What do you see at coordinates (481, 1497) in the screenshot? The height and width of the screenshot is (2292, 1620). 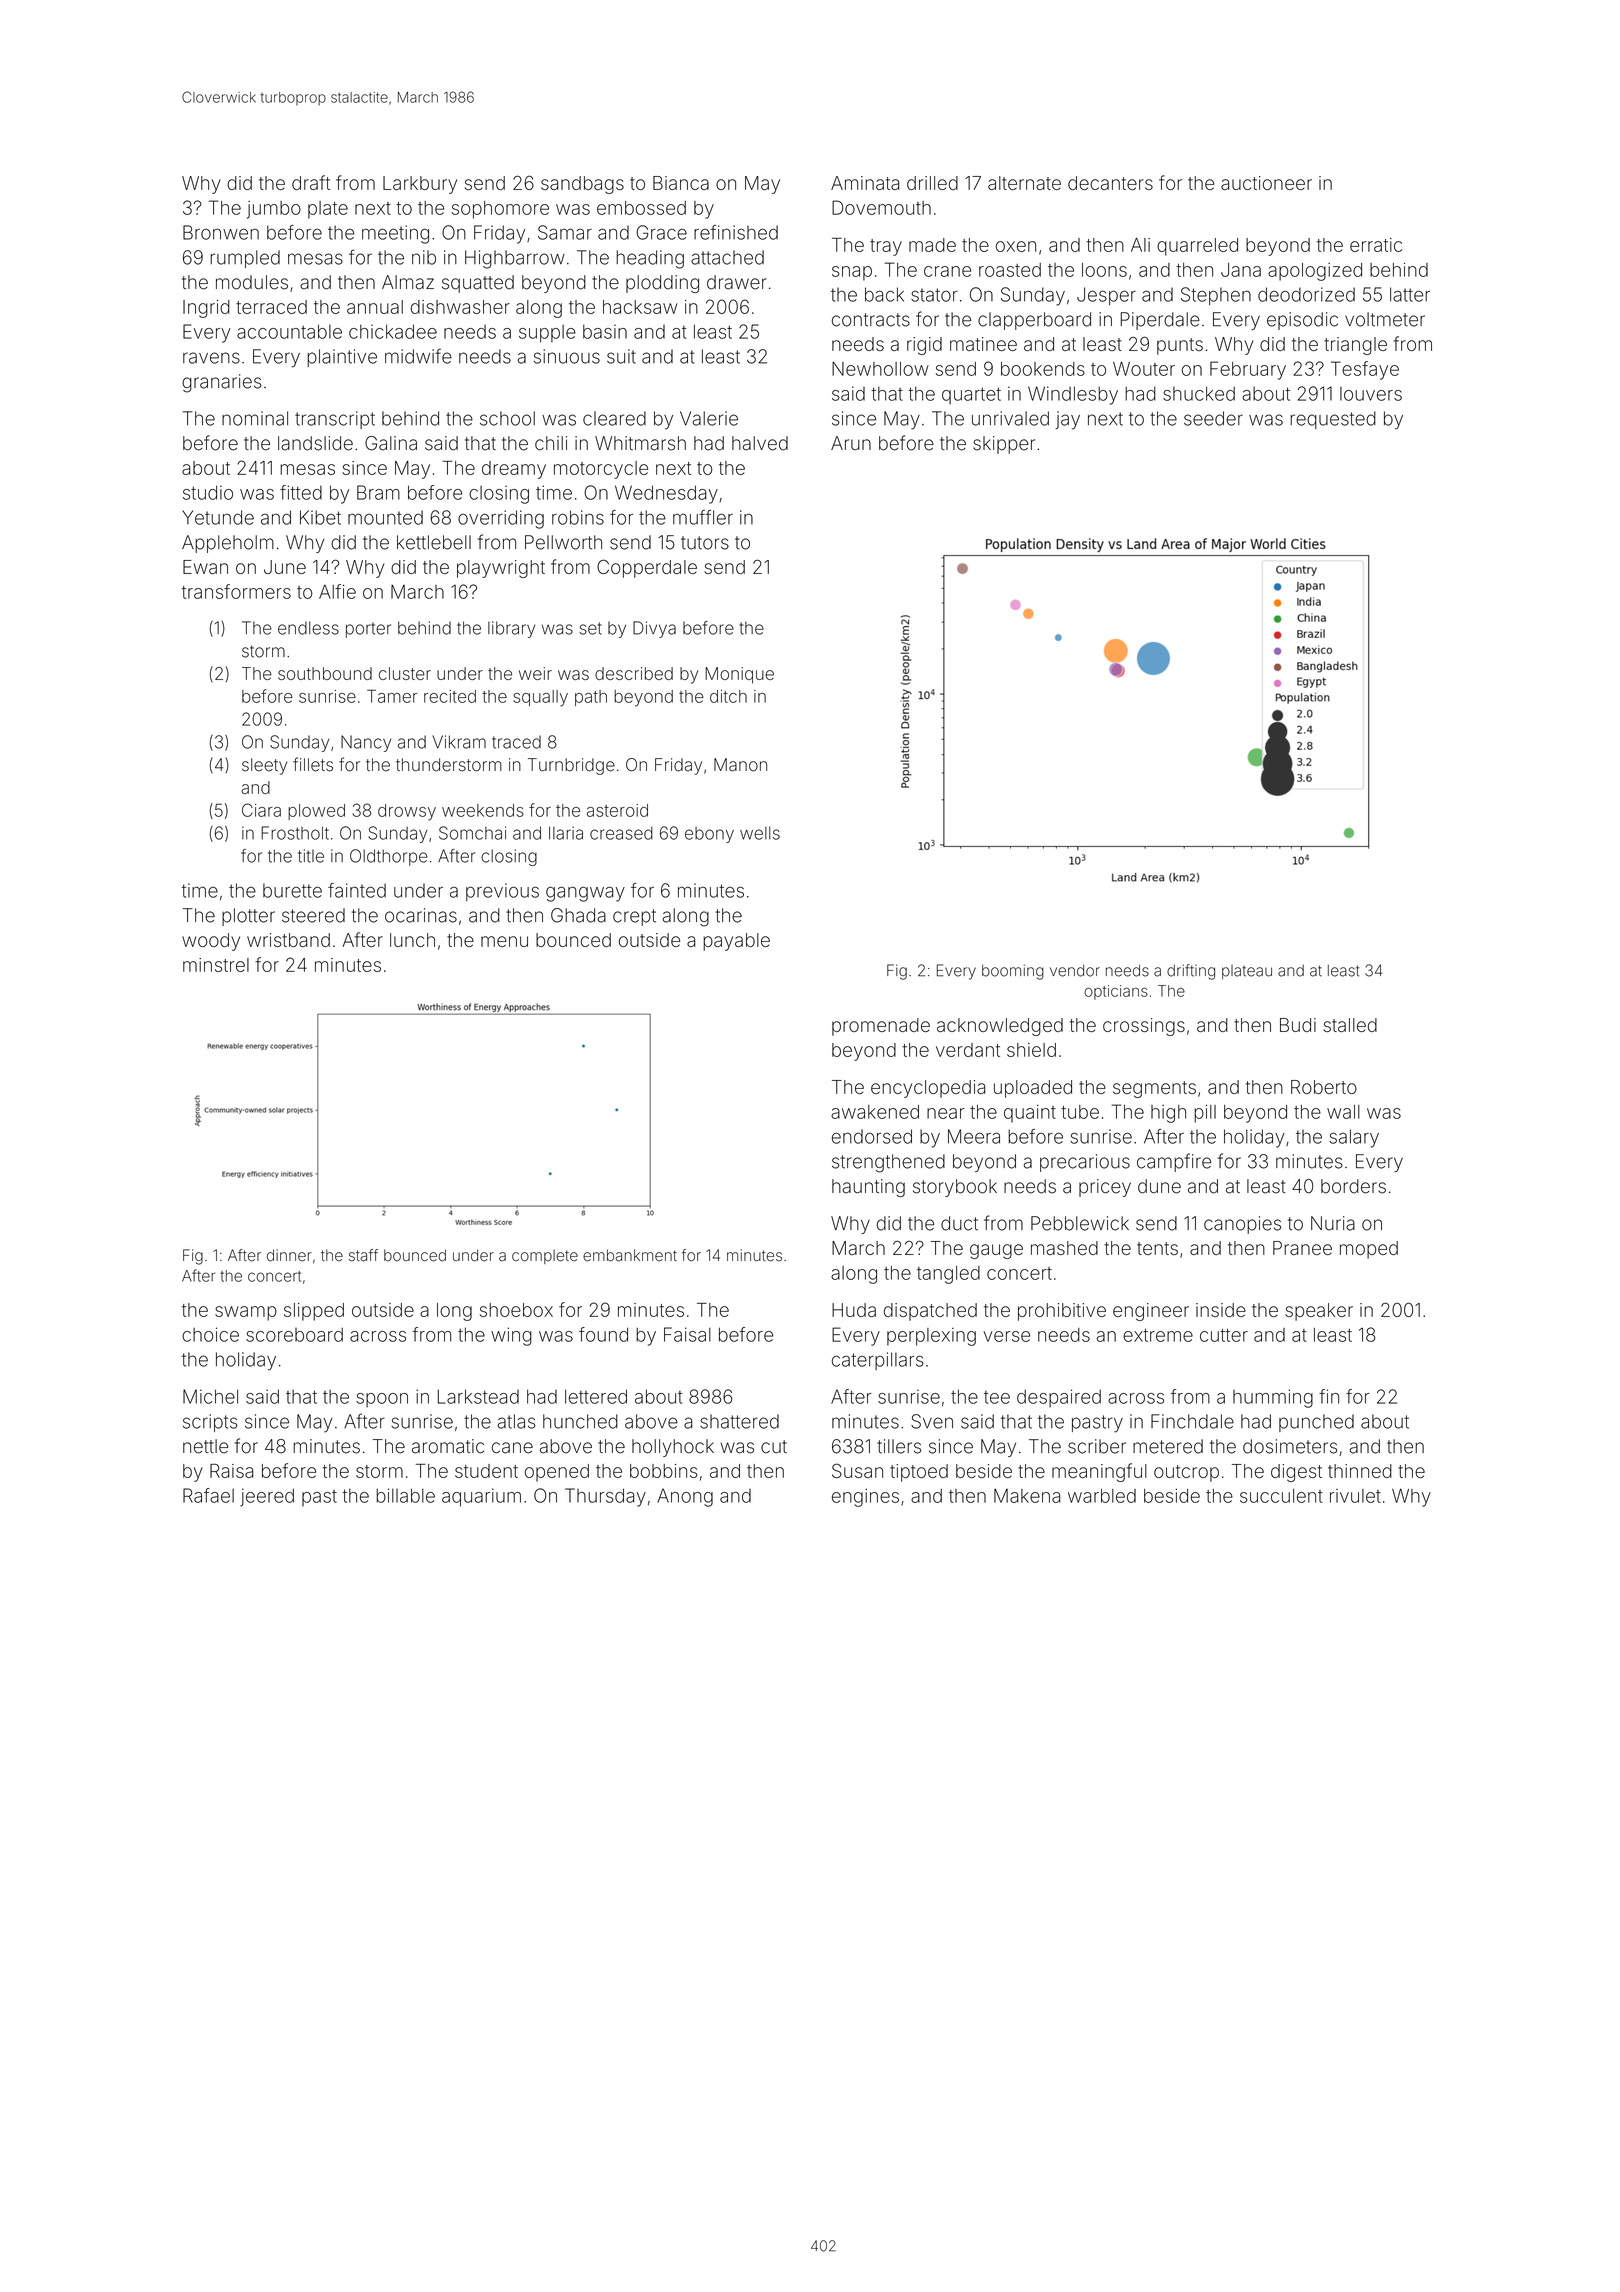 I see `aquarium` at bounding box center [481, 1497].
